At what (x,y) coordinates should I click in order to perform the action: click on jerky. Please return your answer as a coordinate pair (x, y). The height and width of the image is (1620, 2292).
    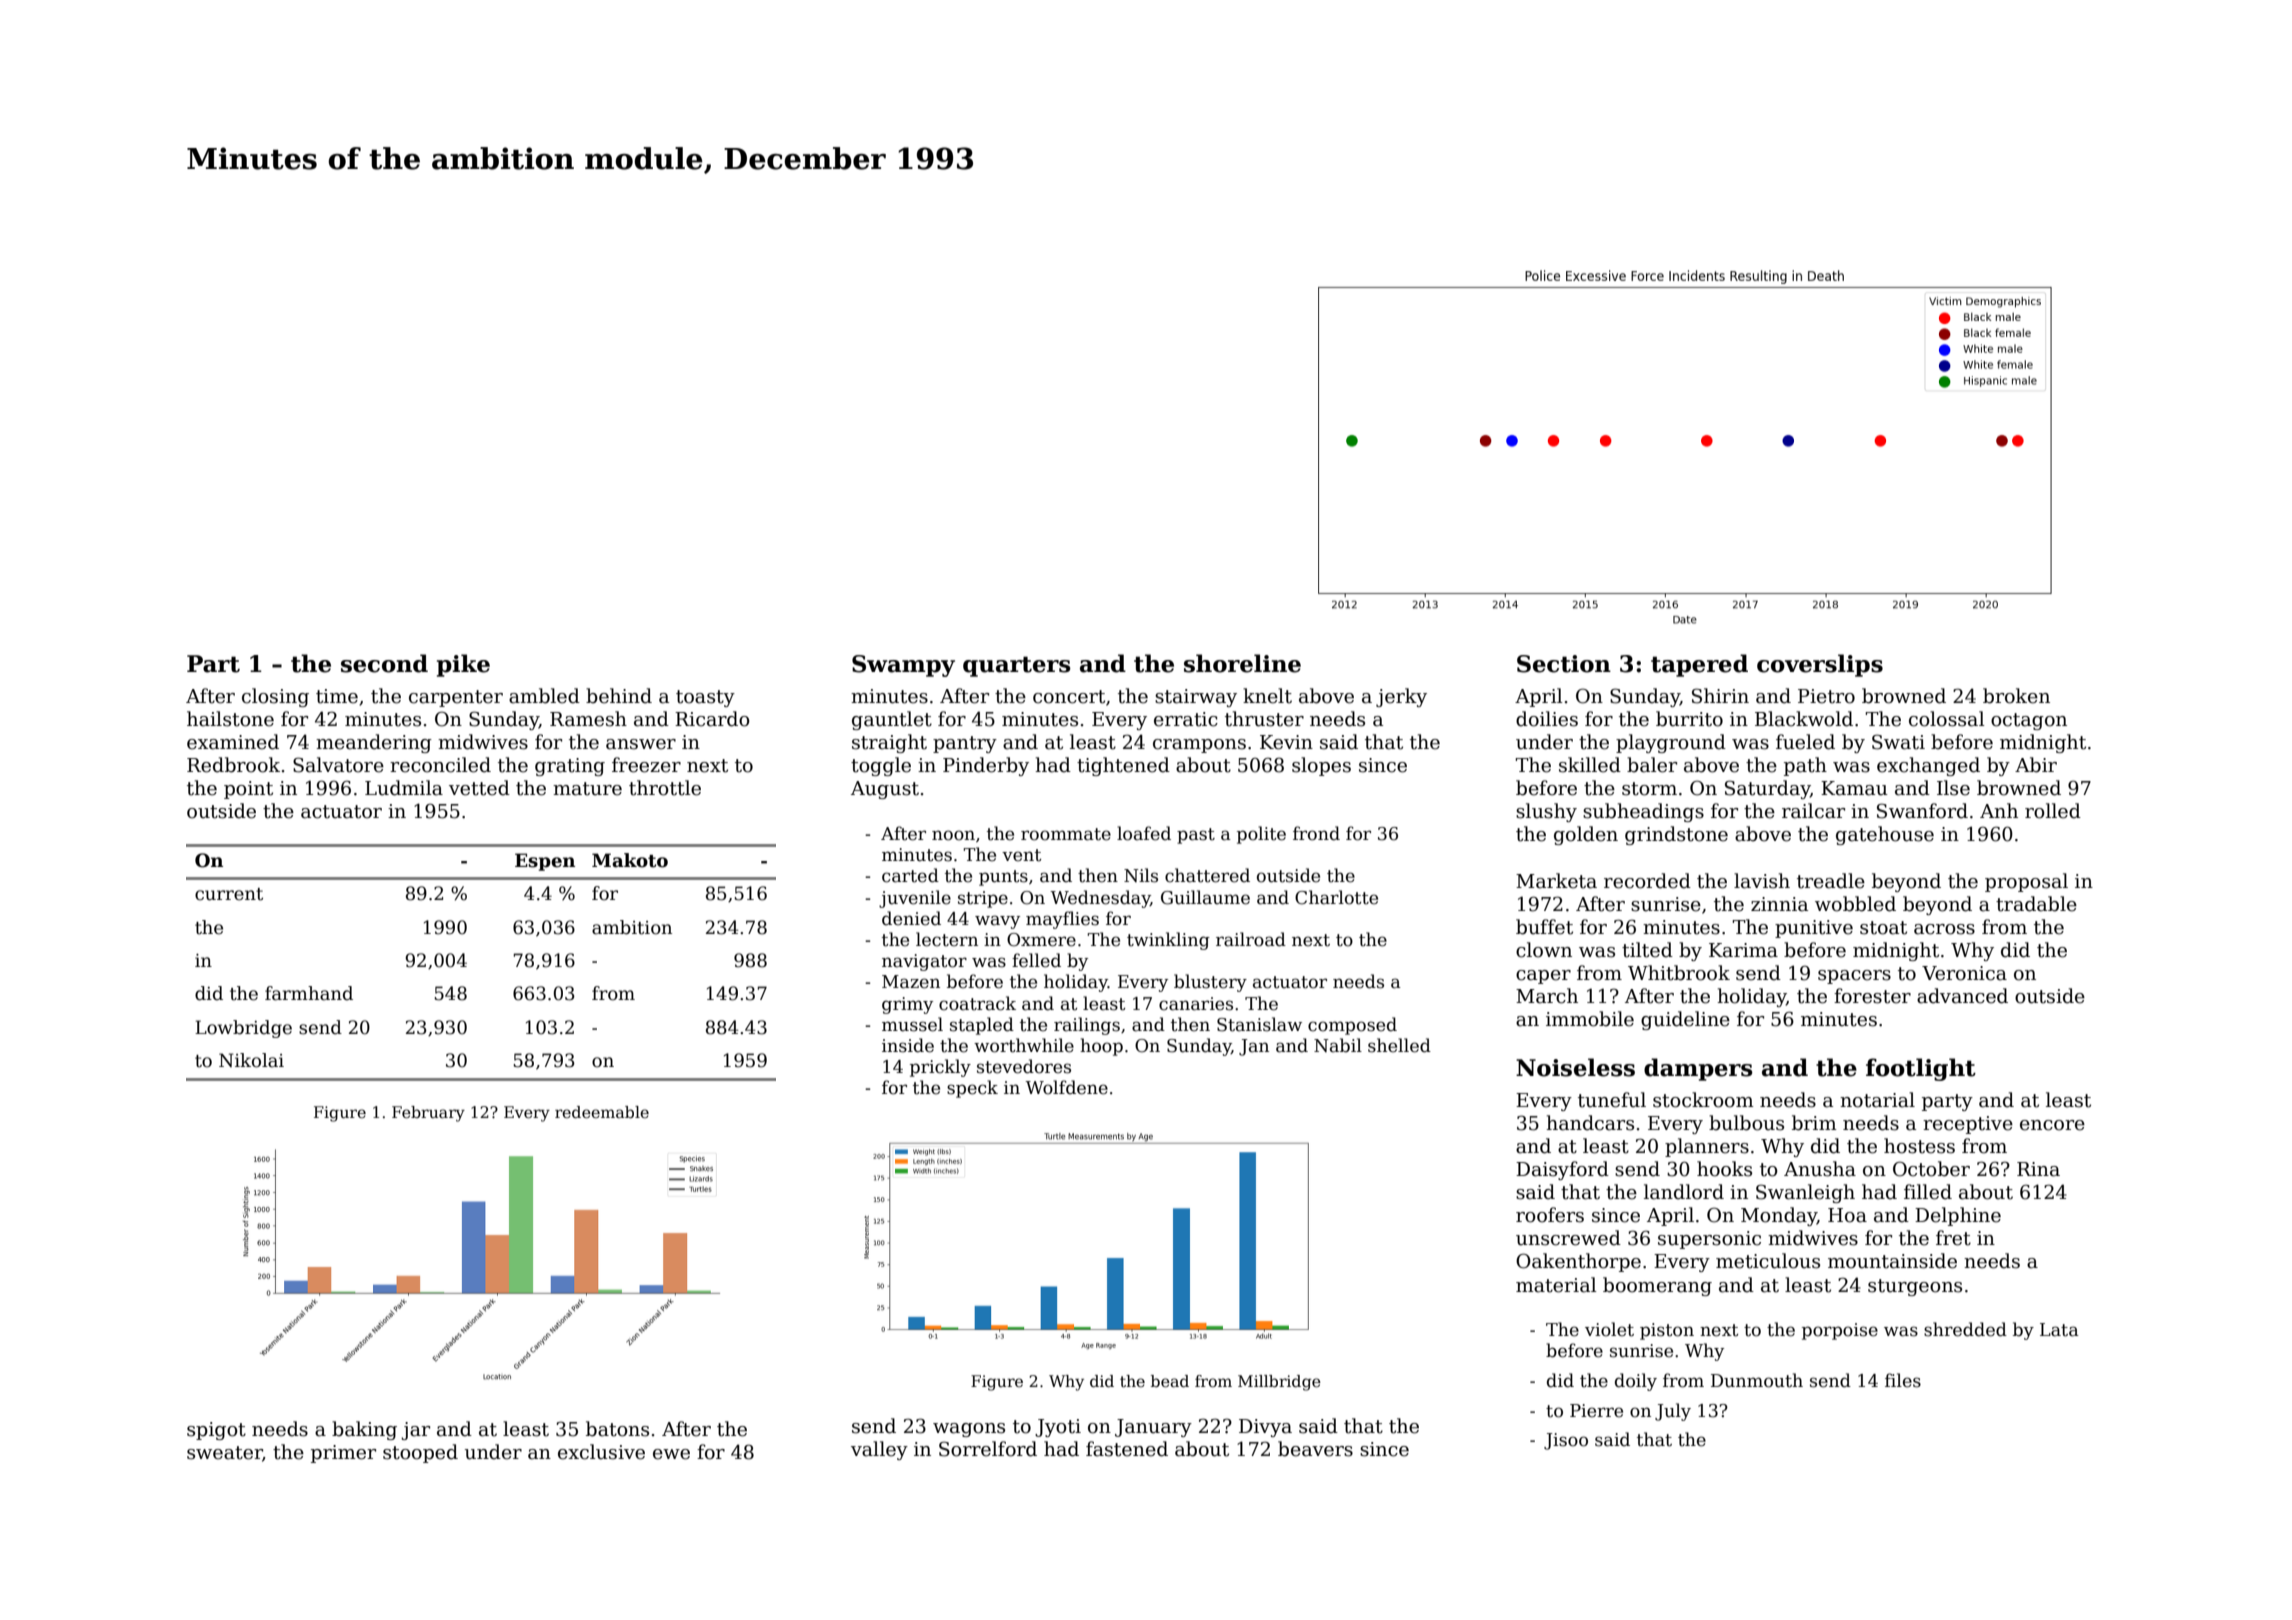
    Looking at the image, I should click on (1401, 697).
